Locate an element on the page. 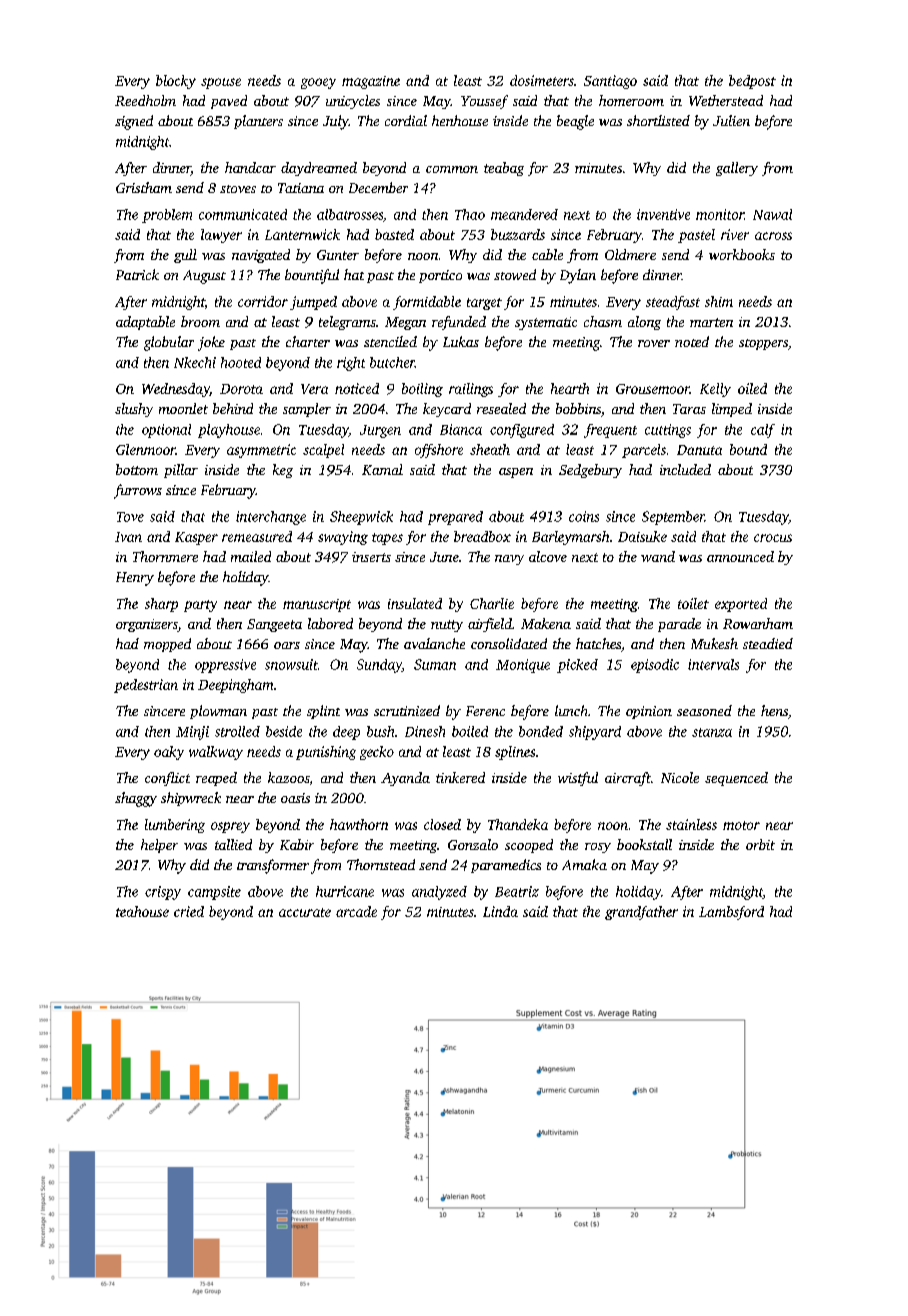 This page has width=908, height=1316. announced is located at coordinates (740, 556).
